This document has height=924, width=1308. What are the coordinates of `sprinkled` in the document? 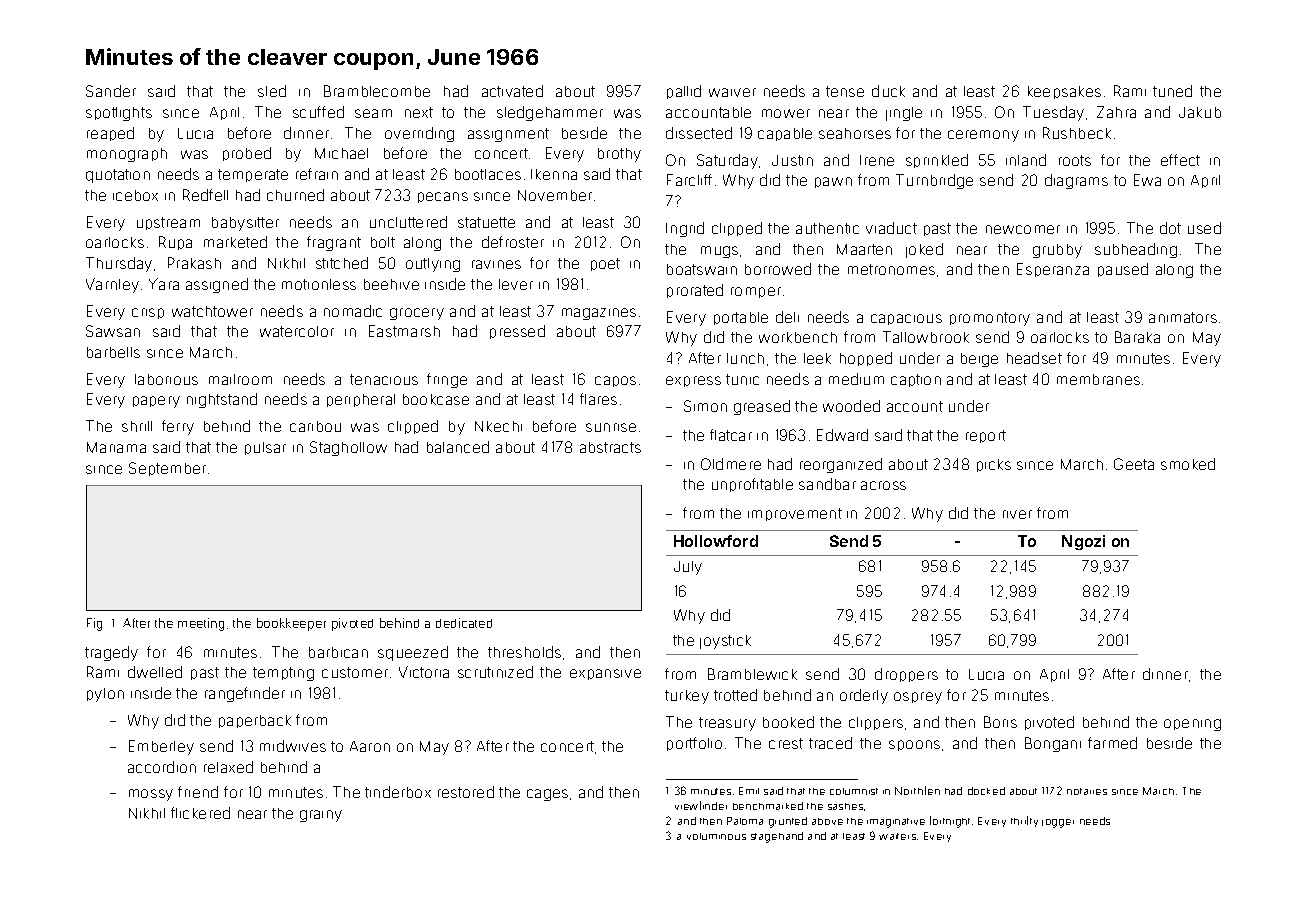 It's located at (937, 161).
